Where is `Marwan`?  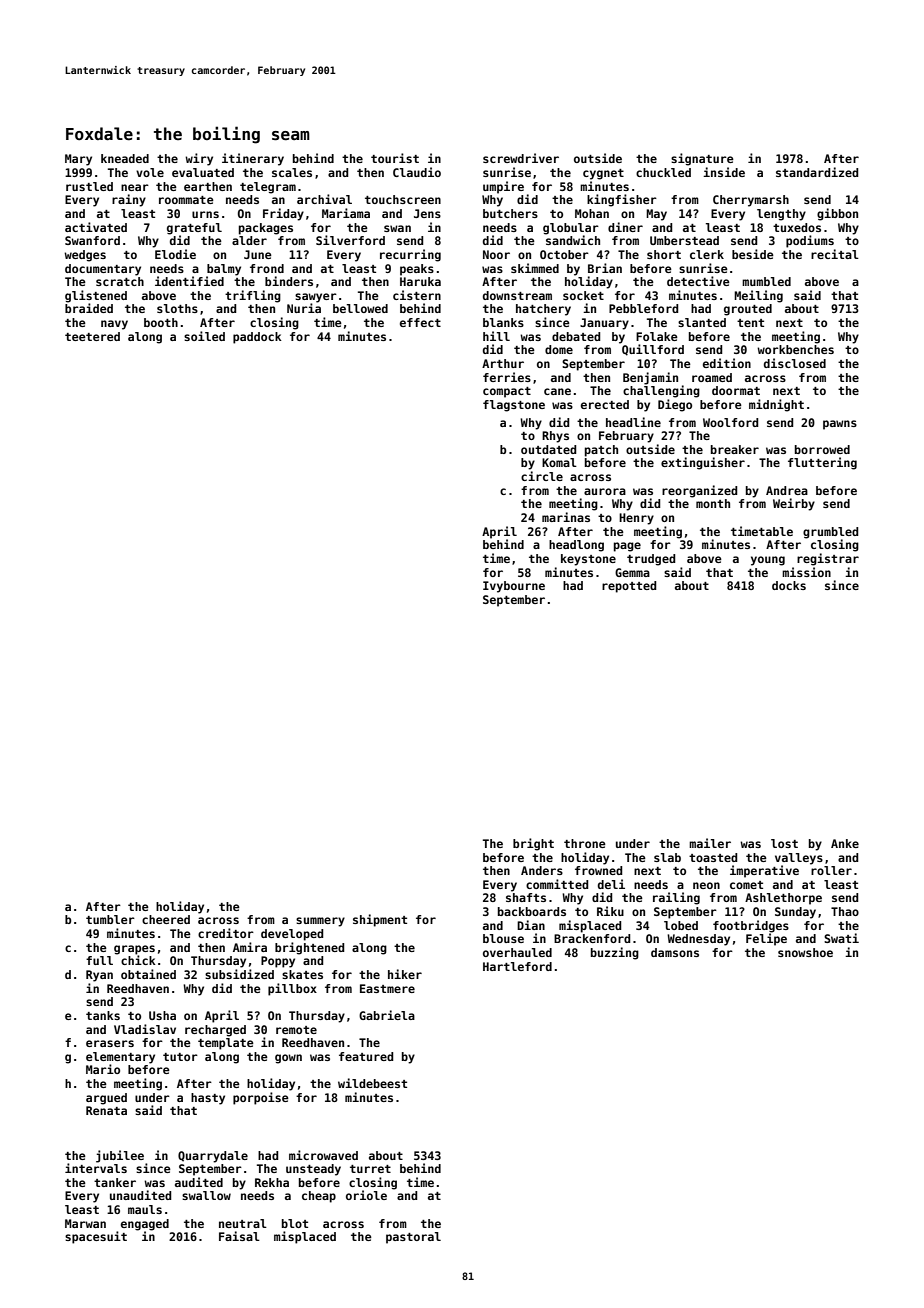
Marwan is located at coordinates (85, 1223).
